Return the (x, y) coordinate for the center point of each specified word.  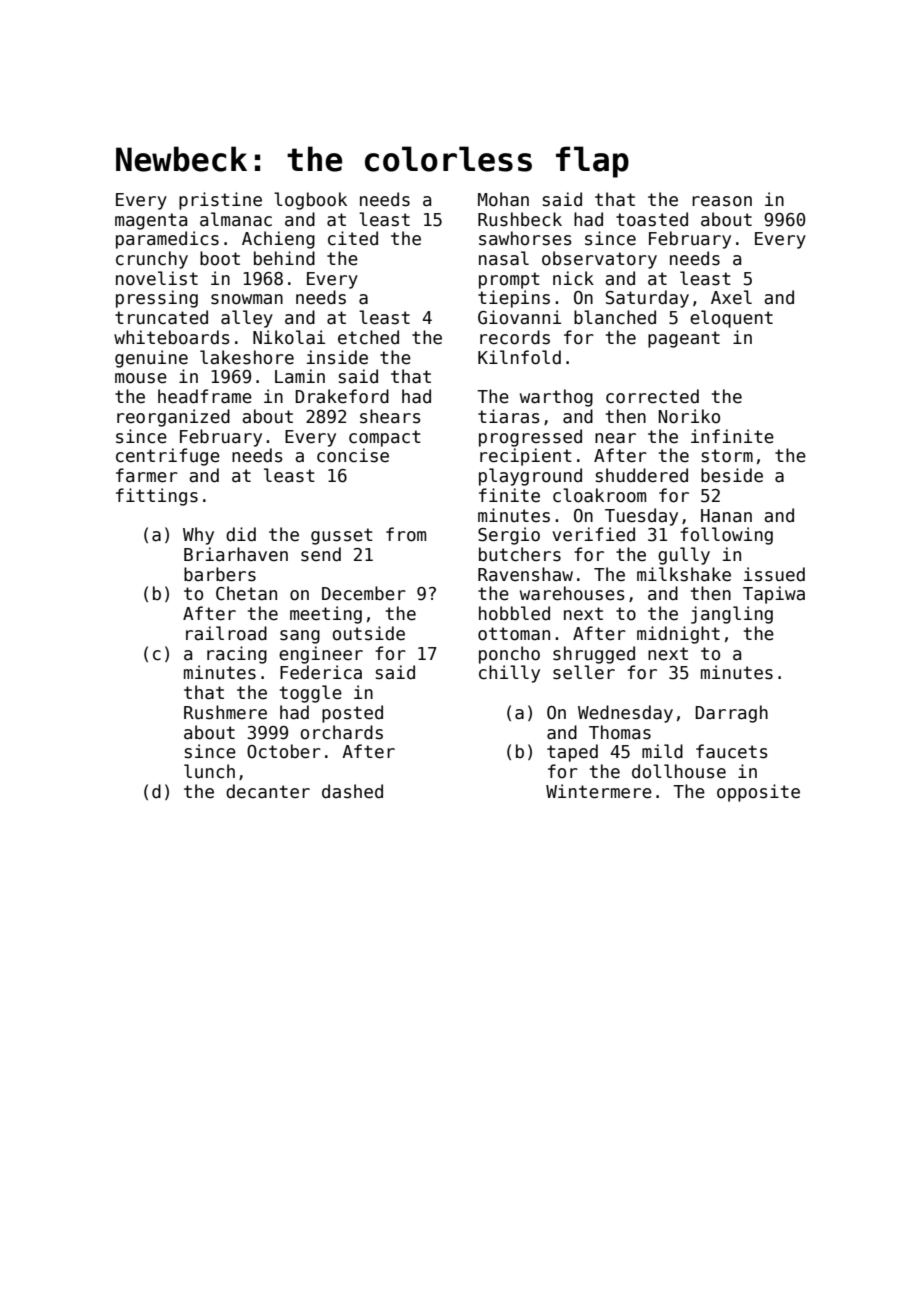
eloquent (731, 319)
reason (722, 201)
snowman (247, 299)
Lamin (300, 376)
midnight (678, 635)
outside (369, 633)
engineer (321, 655)
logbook (310, 201)
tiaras (509, 416)
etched (368, 337)
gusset (342, 536)
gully (684, 556)
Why (198, 536)
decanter (268, 791)
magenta (151, 221)
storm (727, 456)
